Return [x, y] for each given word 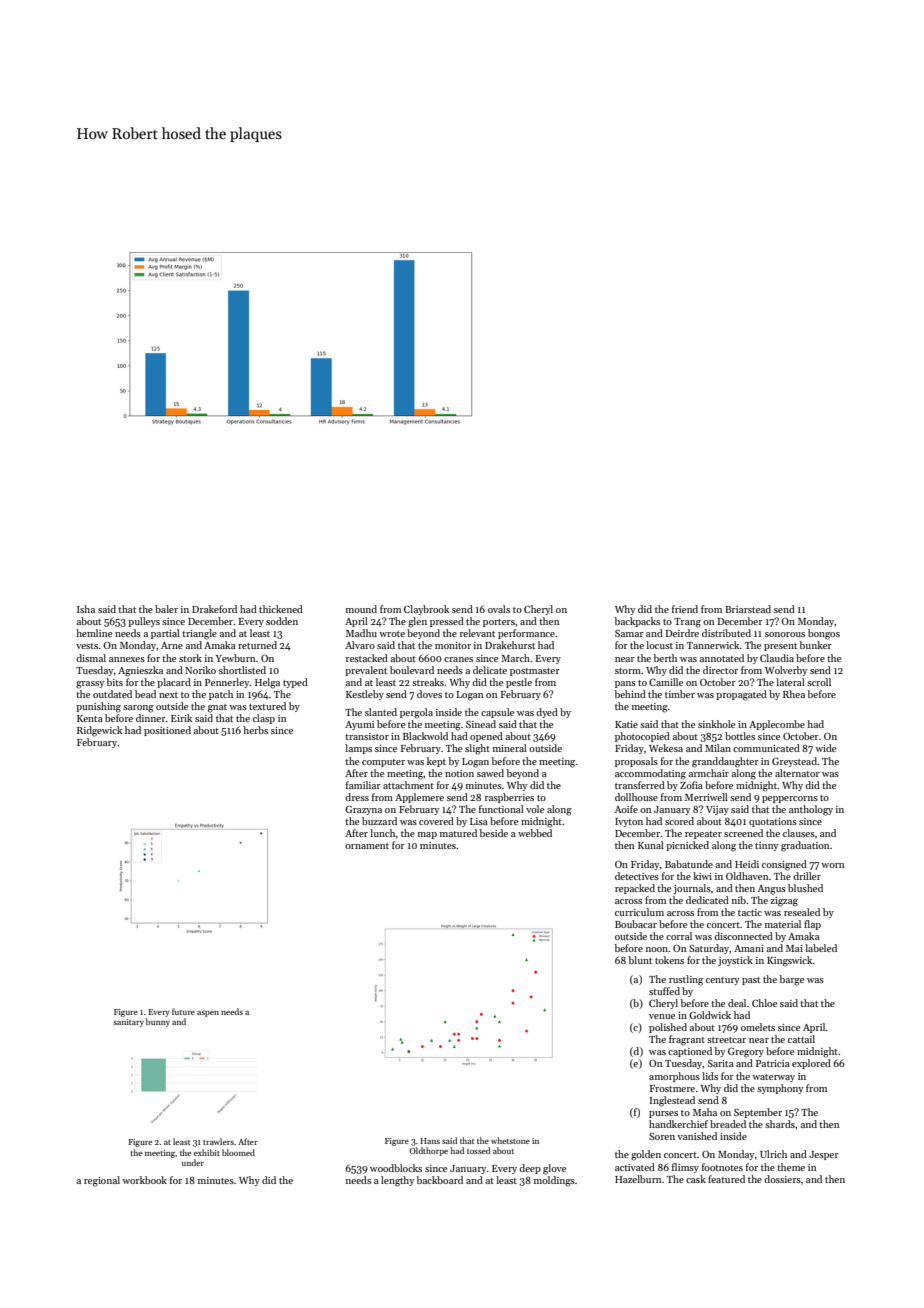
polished [668, 1028]
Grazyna [363, 810]
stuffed [664, 991]
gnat [217, 708]
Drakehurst [510, 645]
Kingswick [790, 961]
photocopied [642, 737]
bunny [158, 1022]
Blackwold [425, 736]
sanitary [128, 1023]
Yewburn [236, 658]
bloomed [238, 1152]
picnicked [687, 846]
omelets [758, 1027]
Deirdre [682, 633]
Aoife [626, 809]
